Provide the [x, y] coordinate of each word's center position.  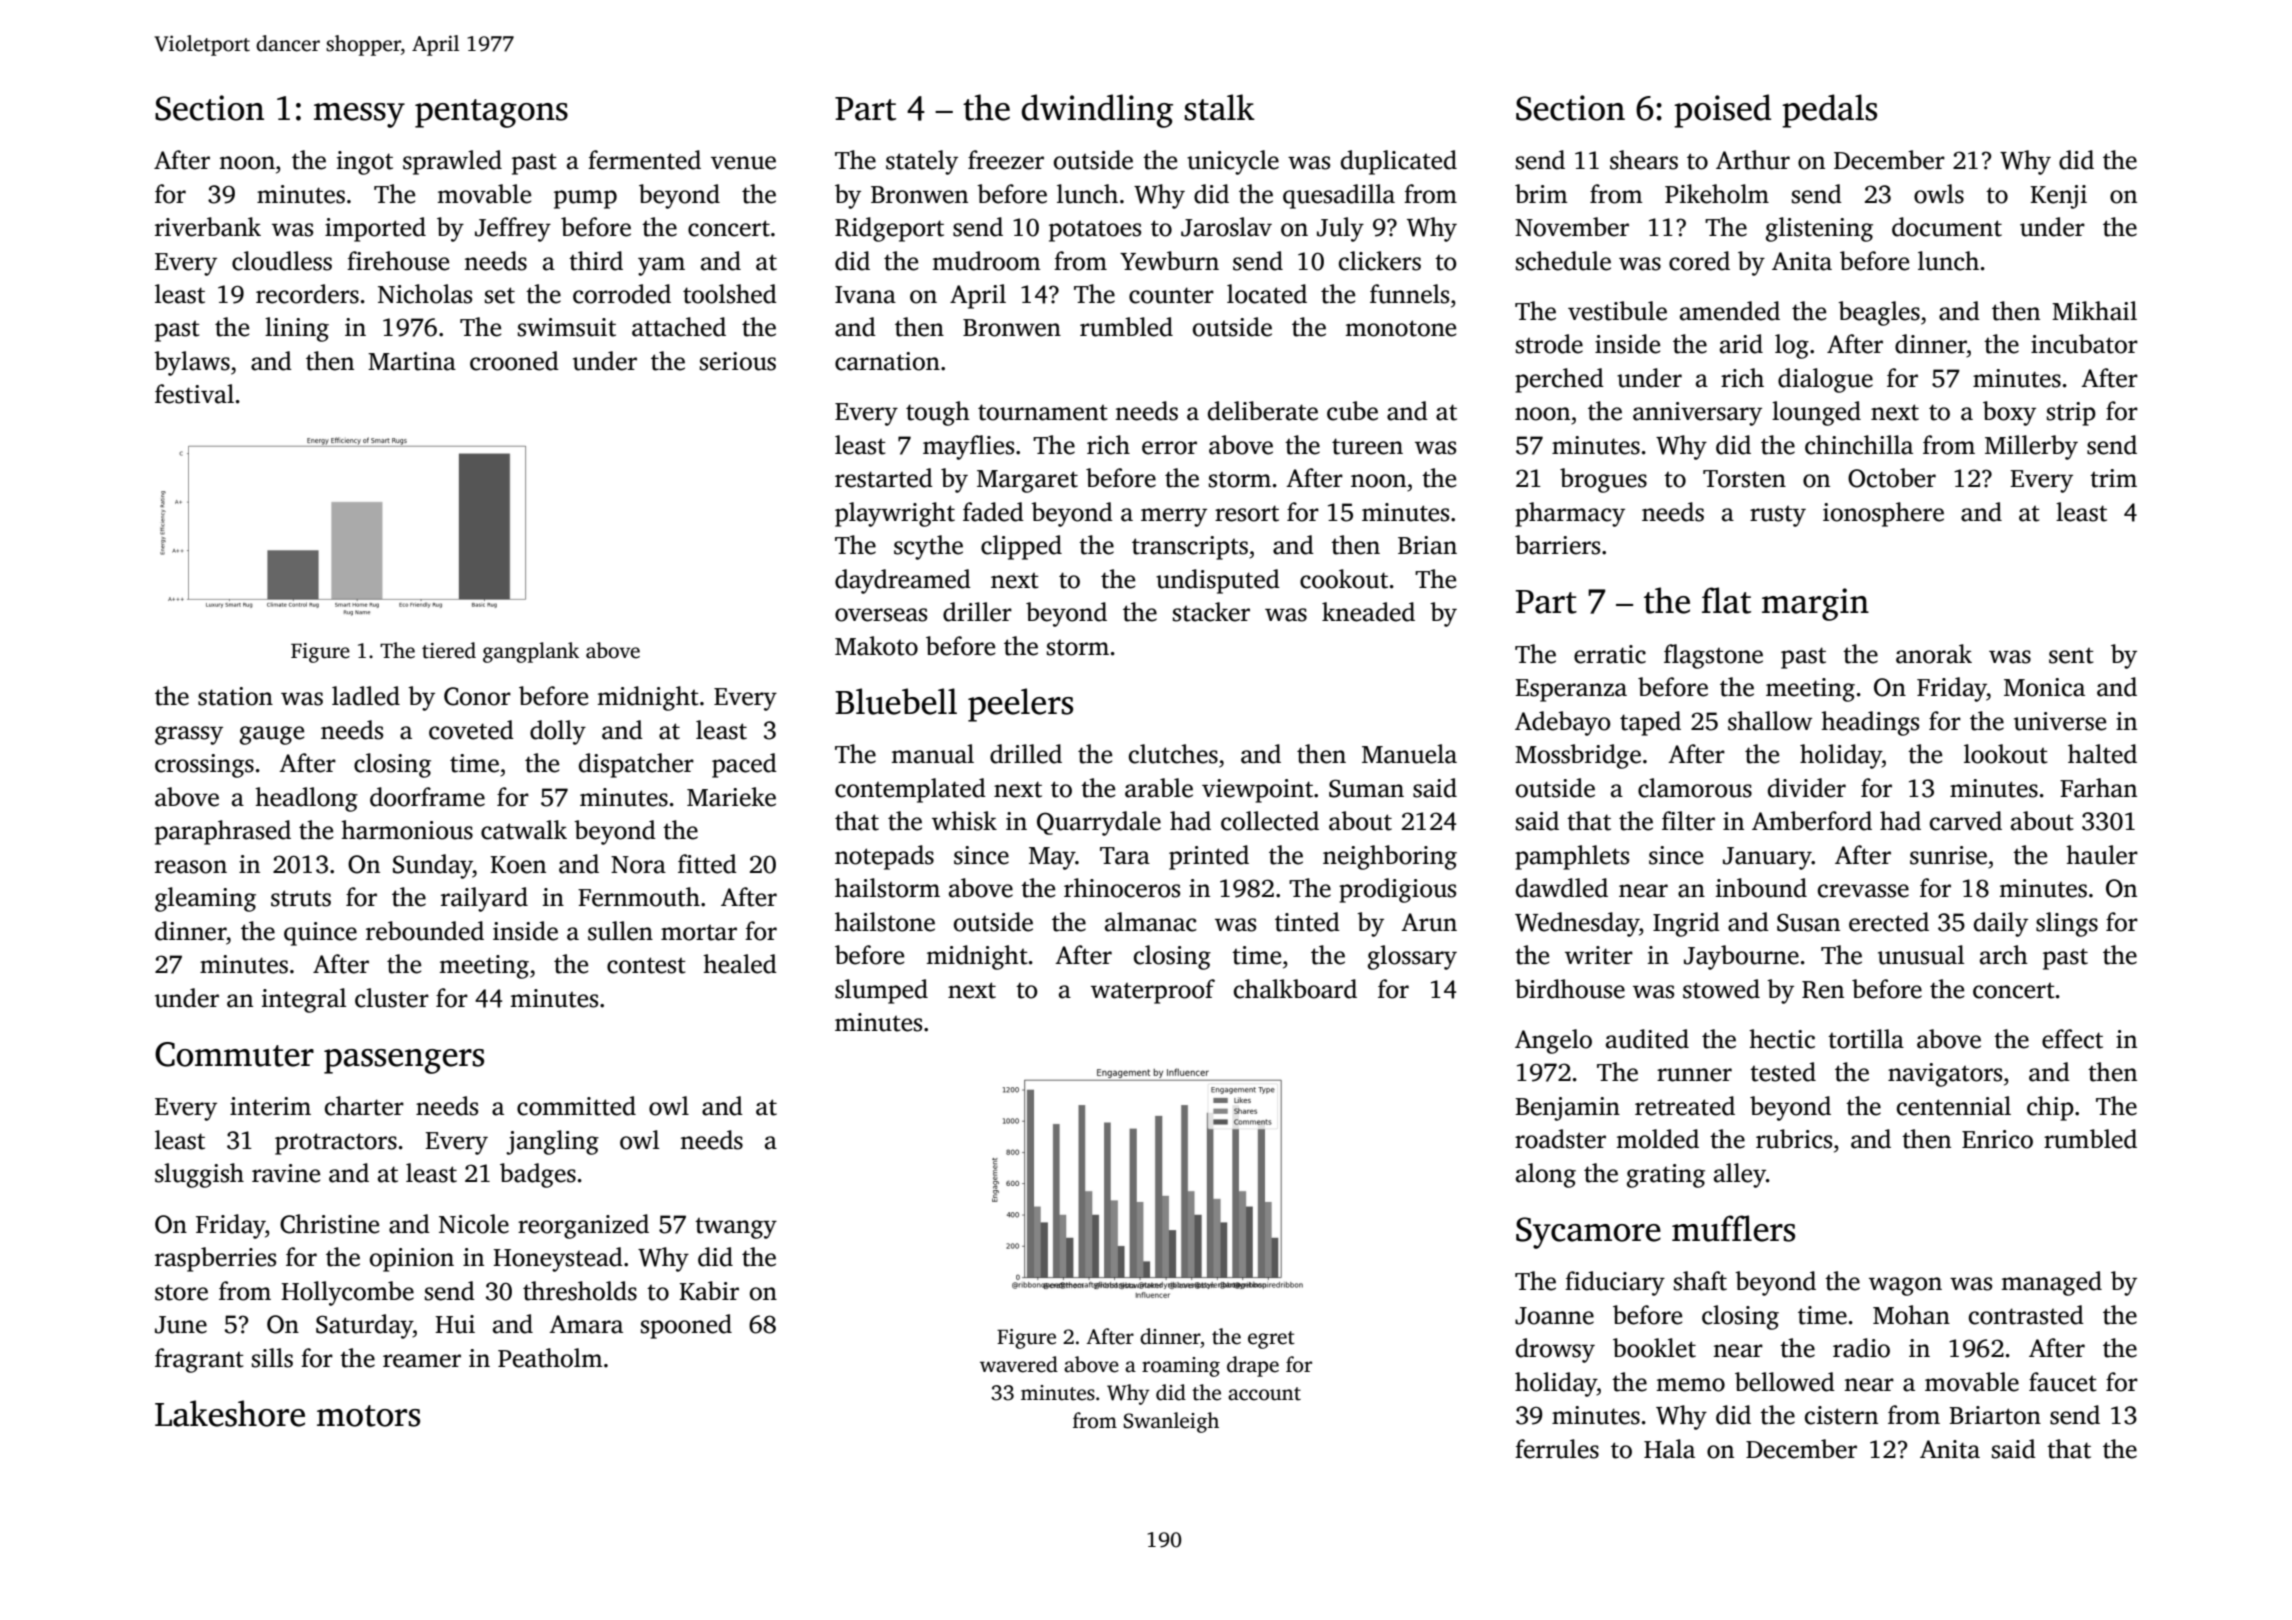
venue [743, 163]
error [1169, 448]
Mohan [1911, 1315]
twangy [736, 1228]
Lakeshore [230, 1413]
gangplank [531, 652]
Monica [2044, 687]
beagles [1879, 313]
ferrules [1557, 1449]
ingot [365, 163]
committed [576, 1106]
